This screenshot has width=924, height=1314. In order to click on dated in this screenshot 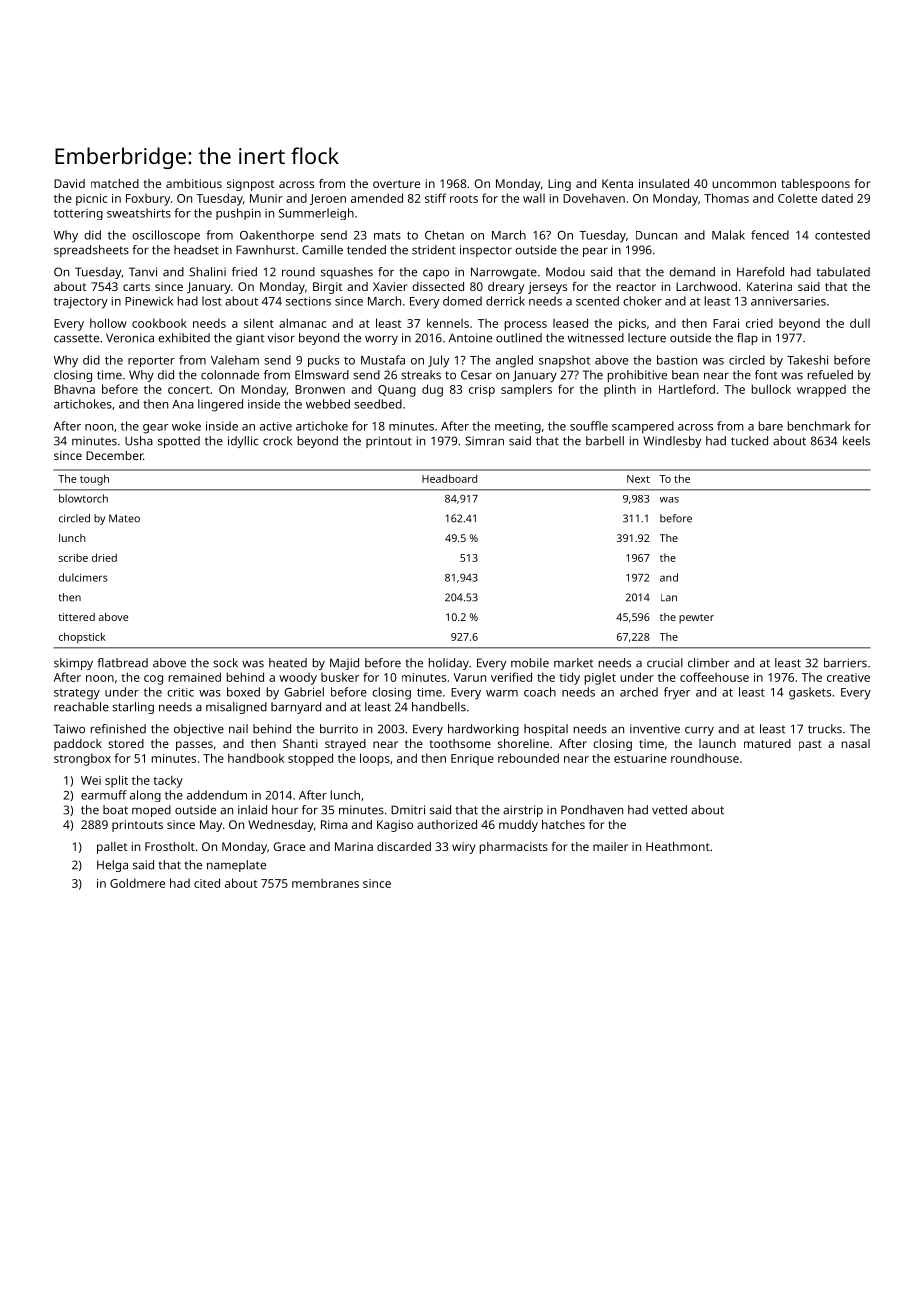, I will do `click(837, 198)`.
